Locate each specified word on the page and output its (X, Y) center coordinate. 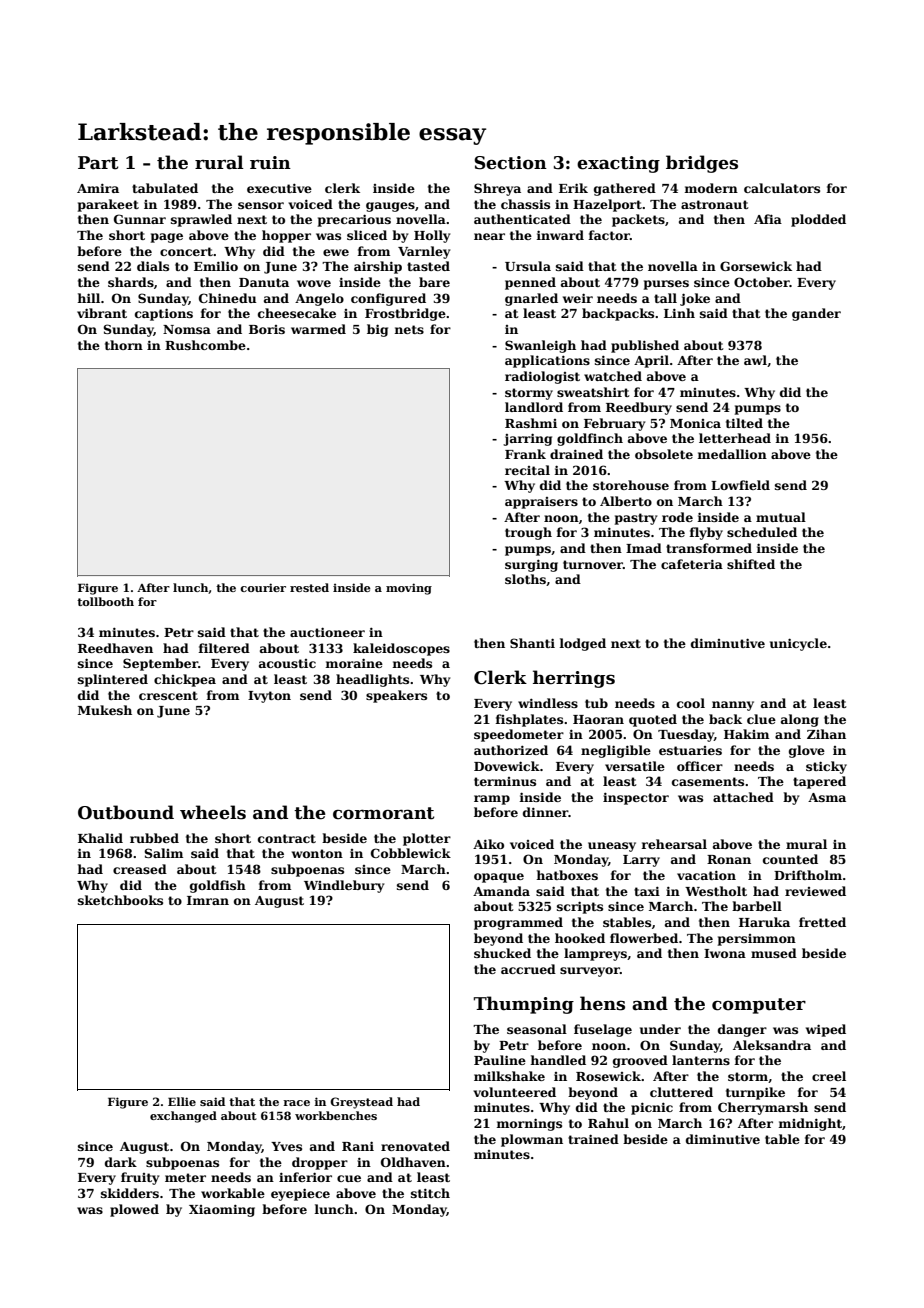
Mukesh (105, 710)
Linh (679, 313)
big (377, 330)
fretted (822, 922)
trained (593, 1139)
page (167, 238)
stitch (430, 1193)
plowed (134, 1210)
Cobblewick (411, 853)
